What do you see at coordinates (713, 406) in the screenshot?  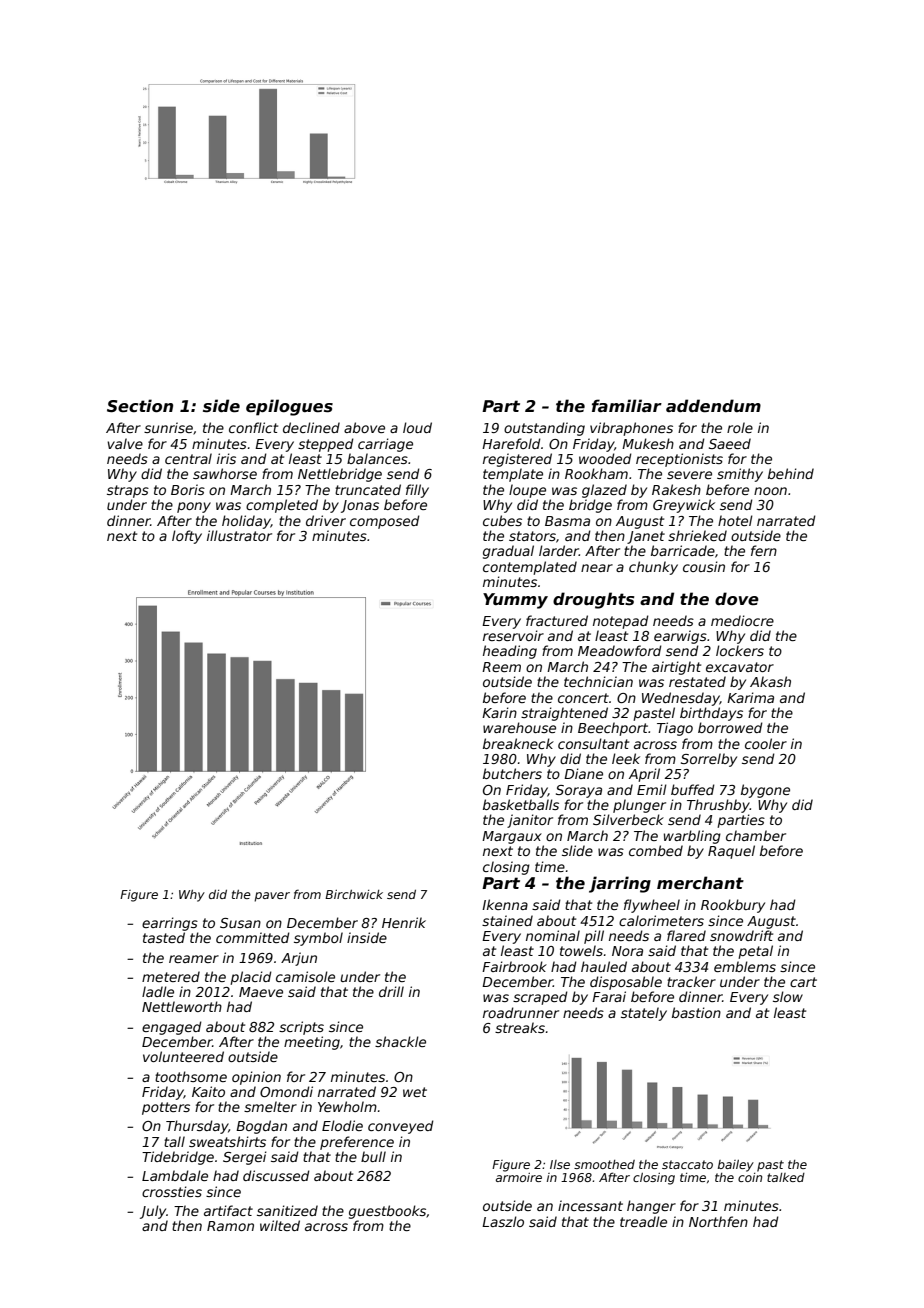 I see `addendum` at bounding box center [713, 406].
